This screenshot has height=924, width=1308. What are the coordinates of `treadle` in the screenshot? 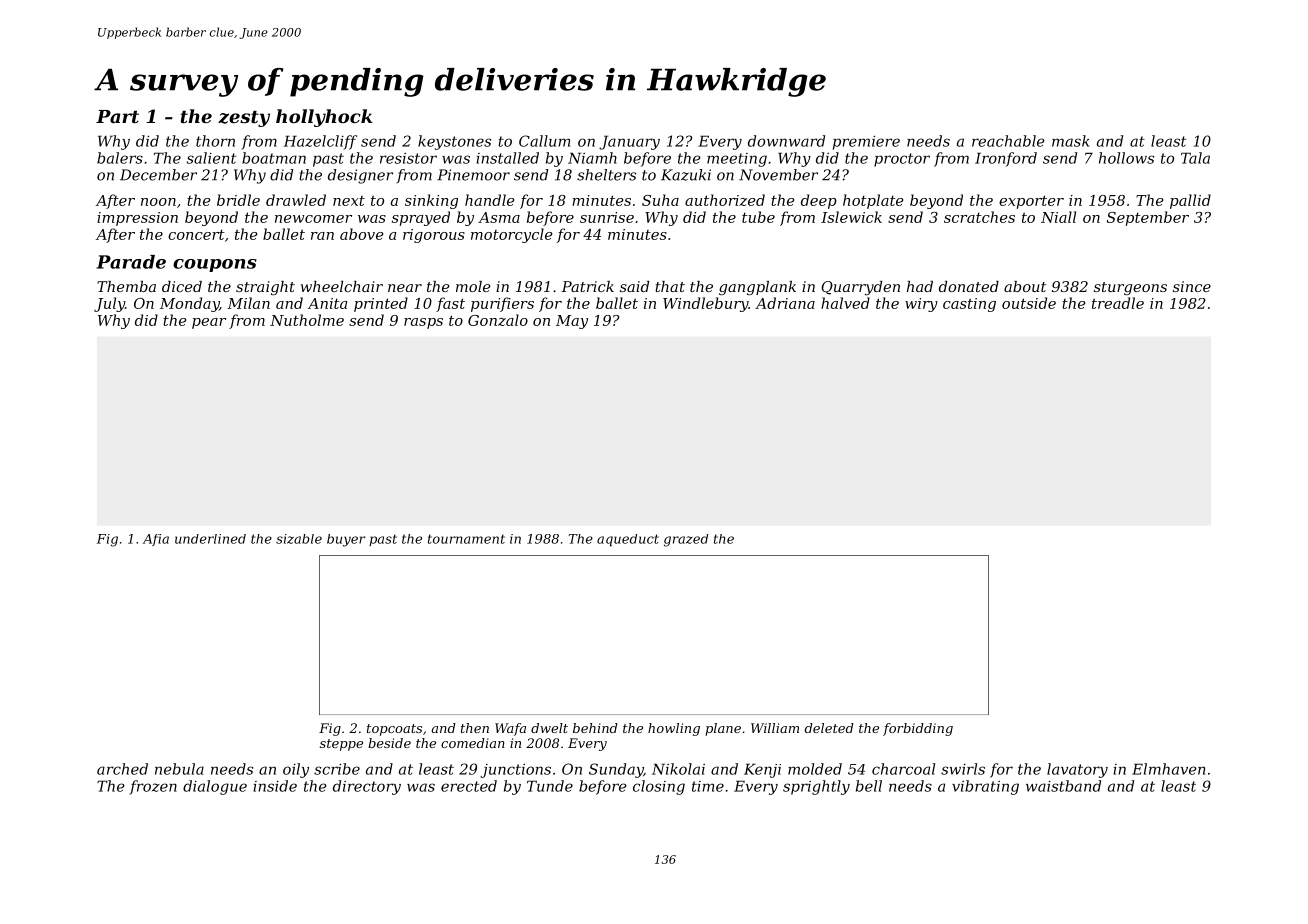 It's located at (1118, 303).
